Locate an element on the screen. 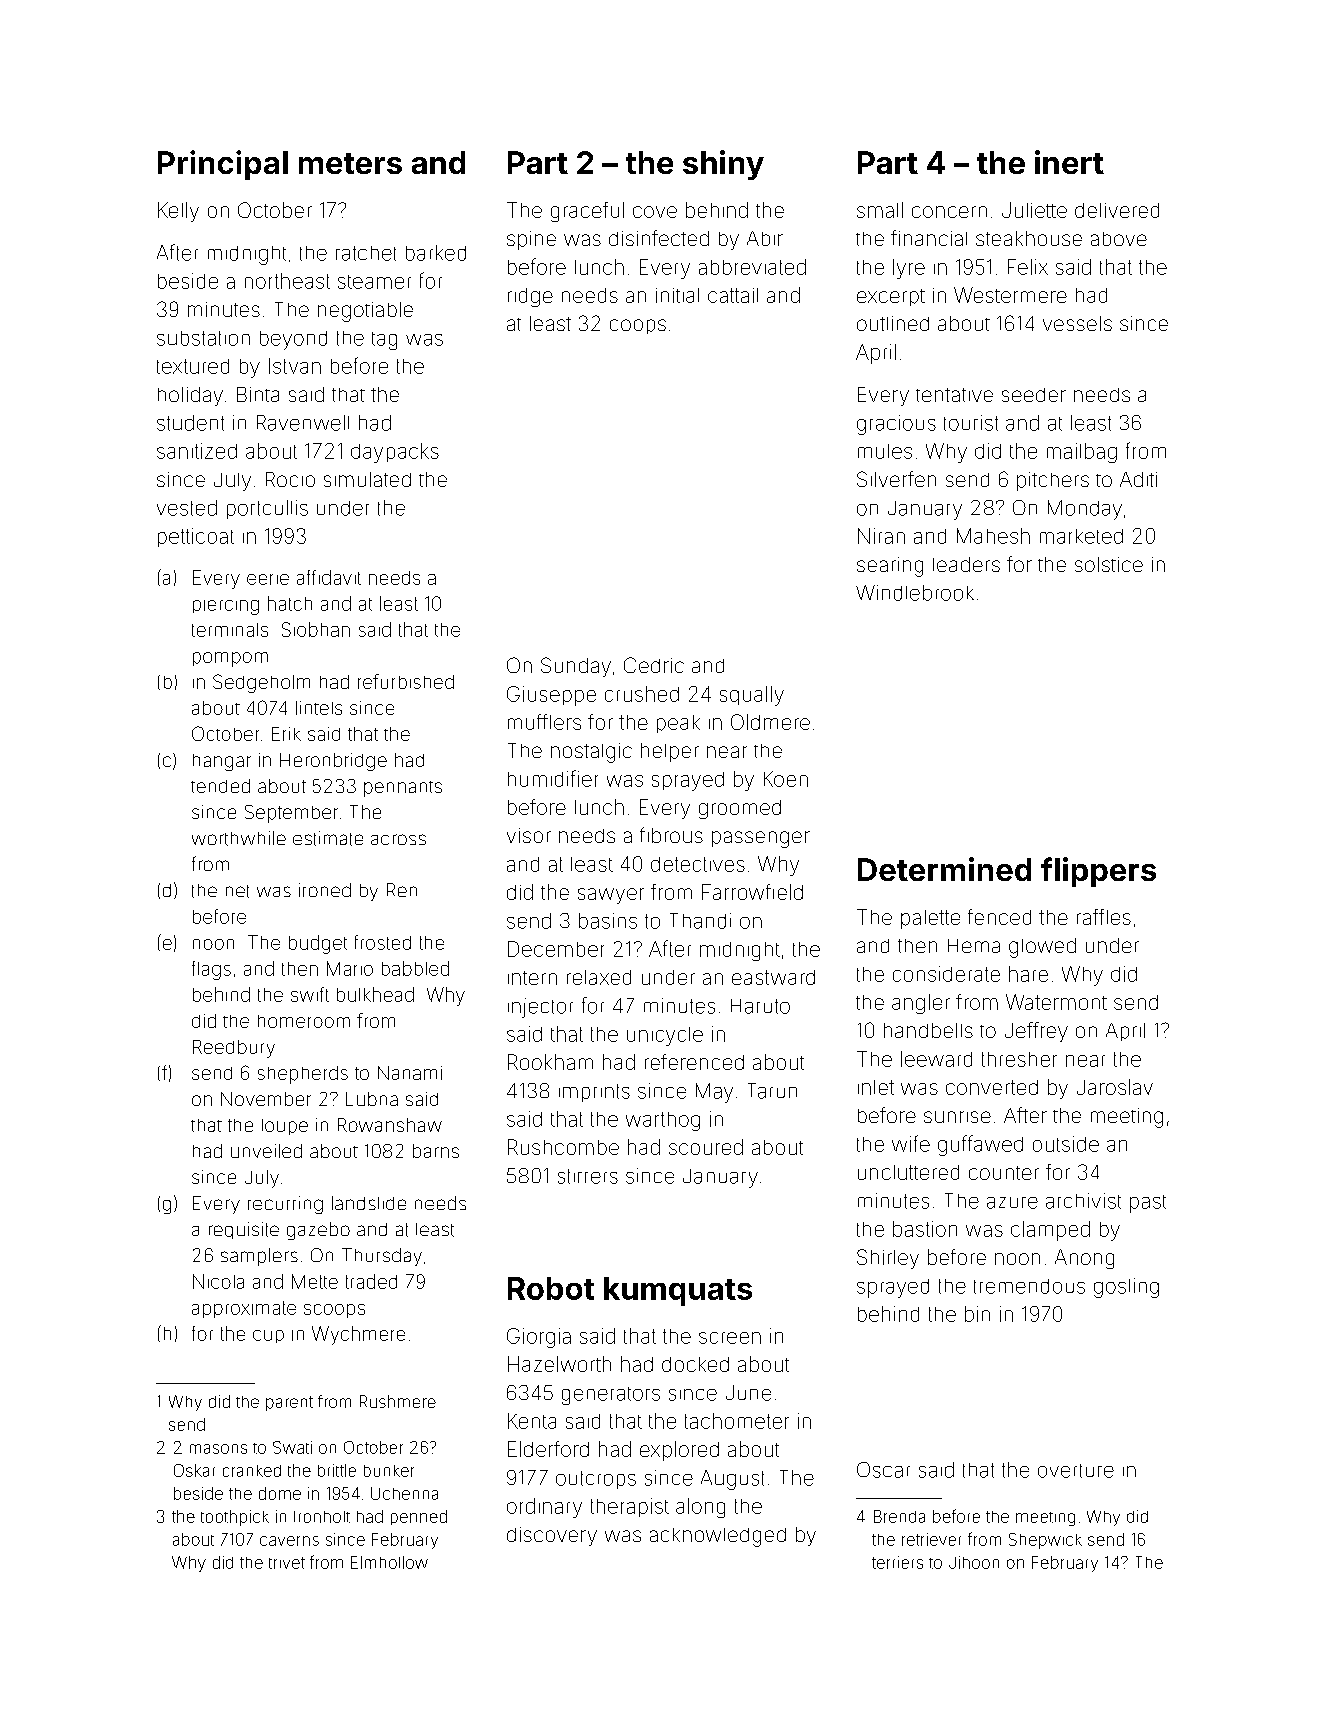  unveiled is located at coordinates (266, 1151).
